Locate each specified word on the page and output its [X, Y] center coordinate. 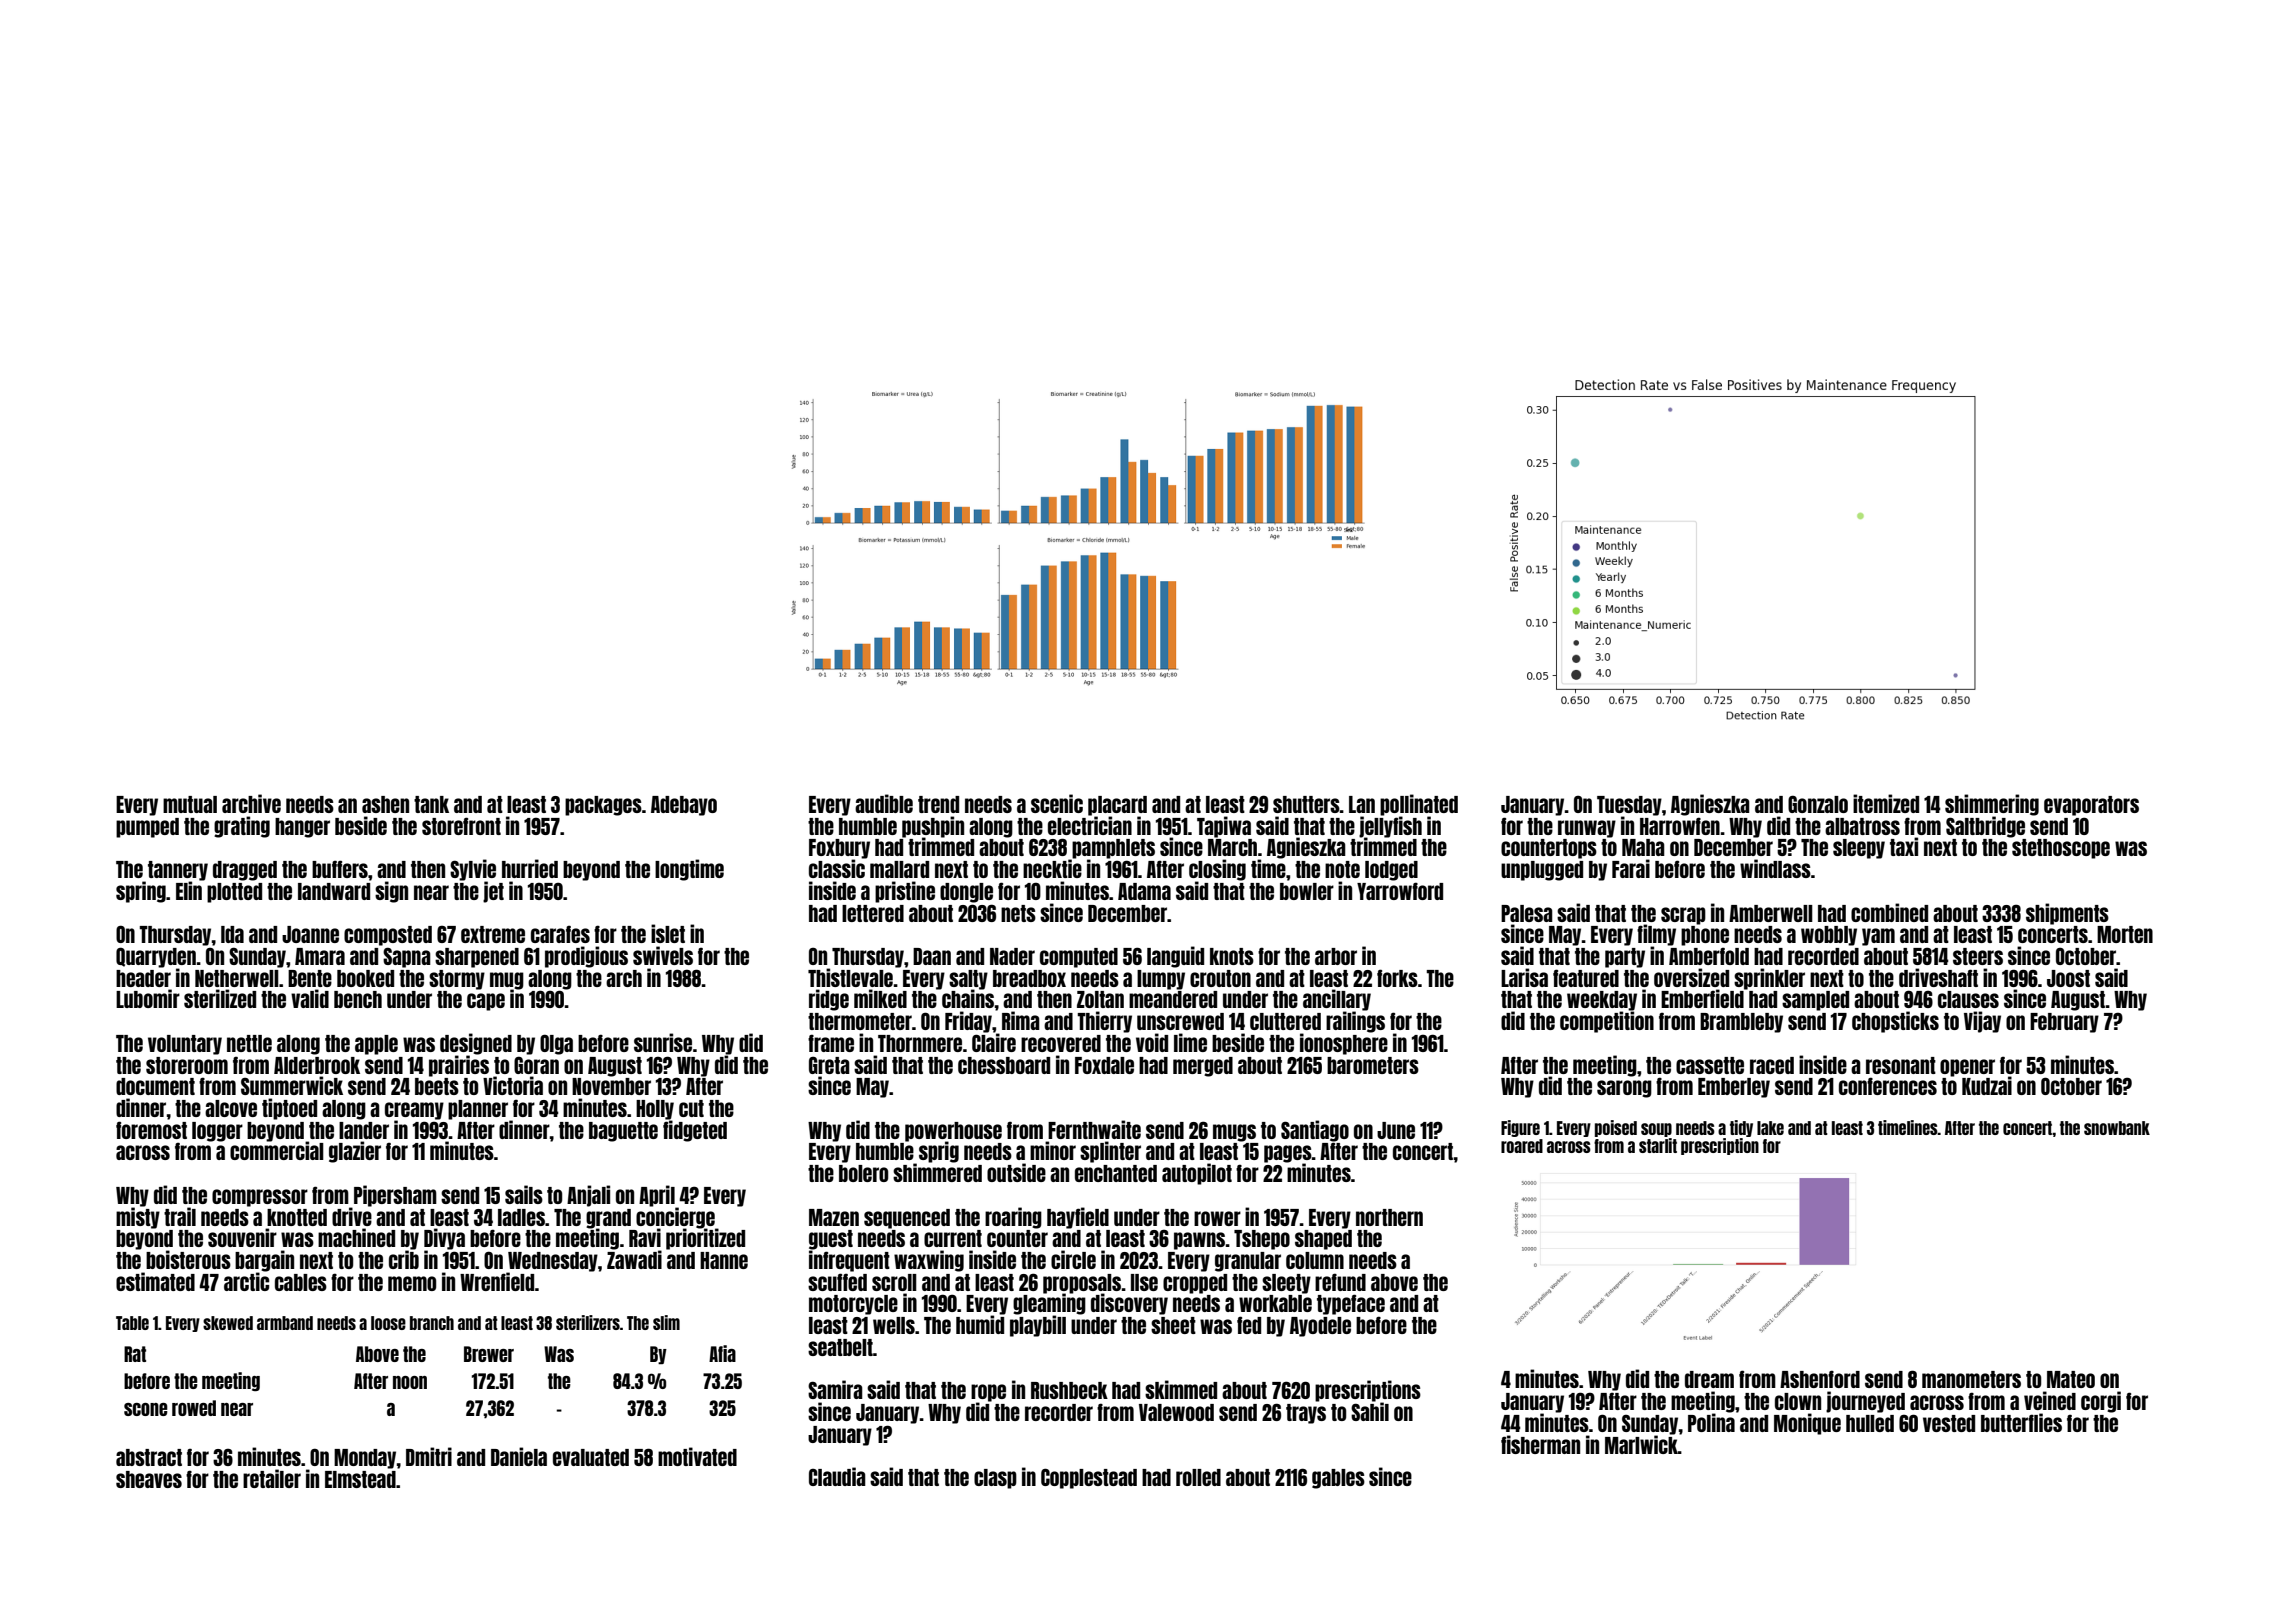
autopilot [1197, 1174]
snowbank [2117, 1128]
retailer [272, 1478]
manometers [1971, 1379]
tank [431, 804]
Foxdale [1104, 1065]
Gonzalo [1818, 804]
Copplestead [1089, 1478]
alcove [231, 1108]
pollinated [1419, 805]
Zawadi [634, 1259]
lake [1770, 1128]
